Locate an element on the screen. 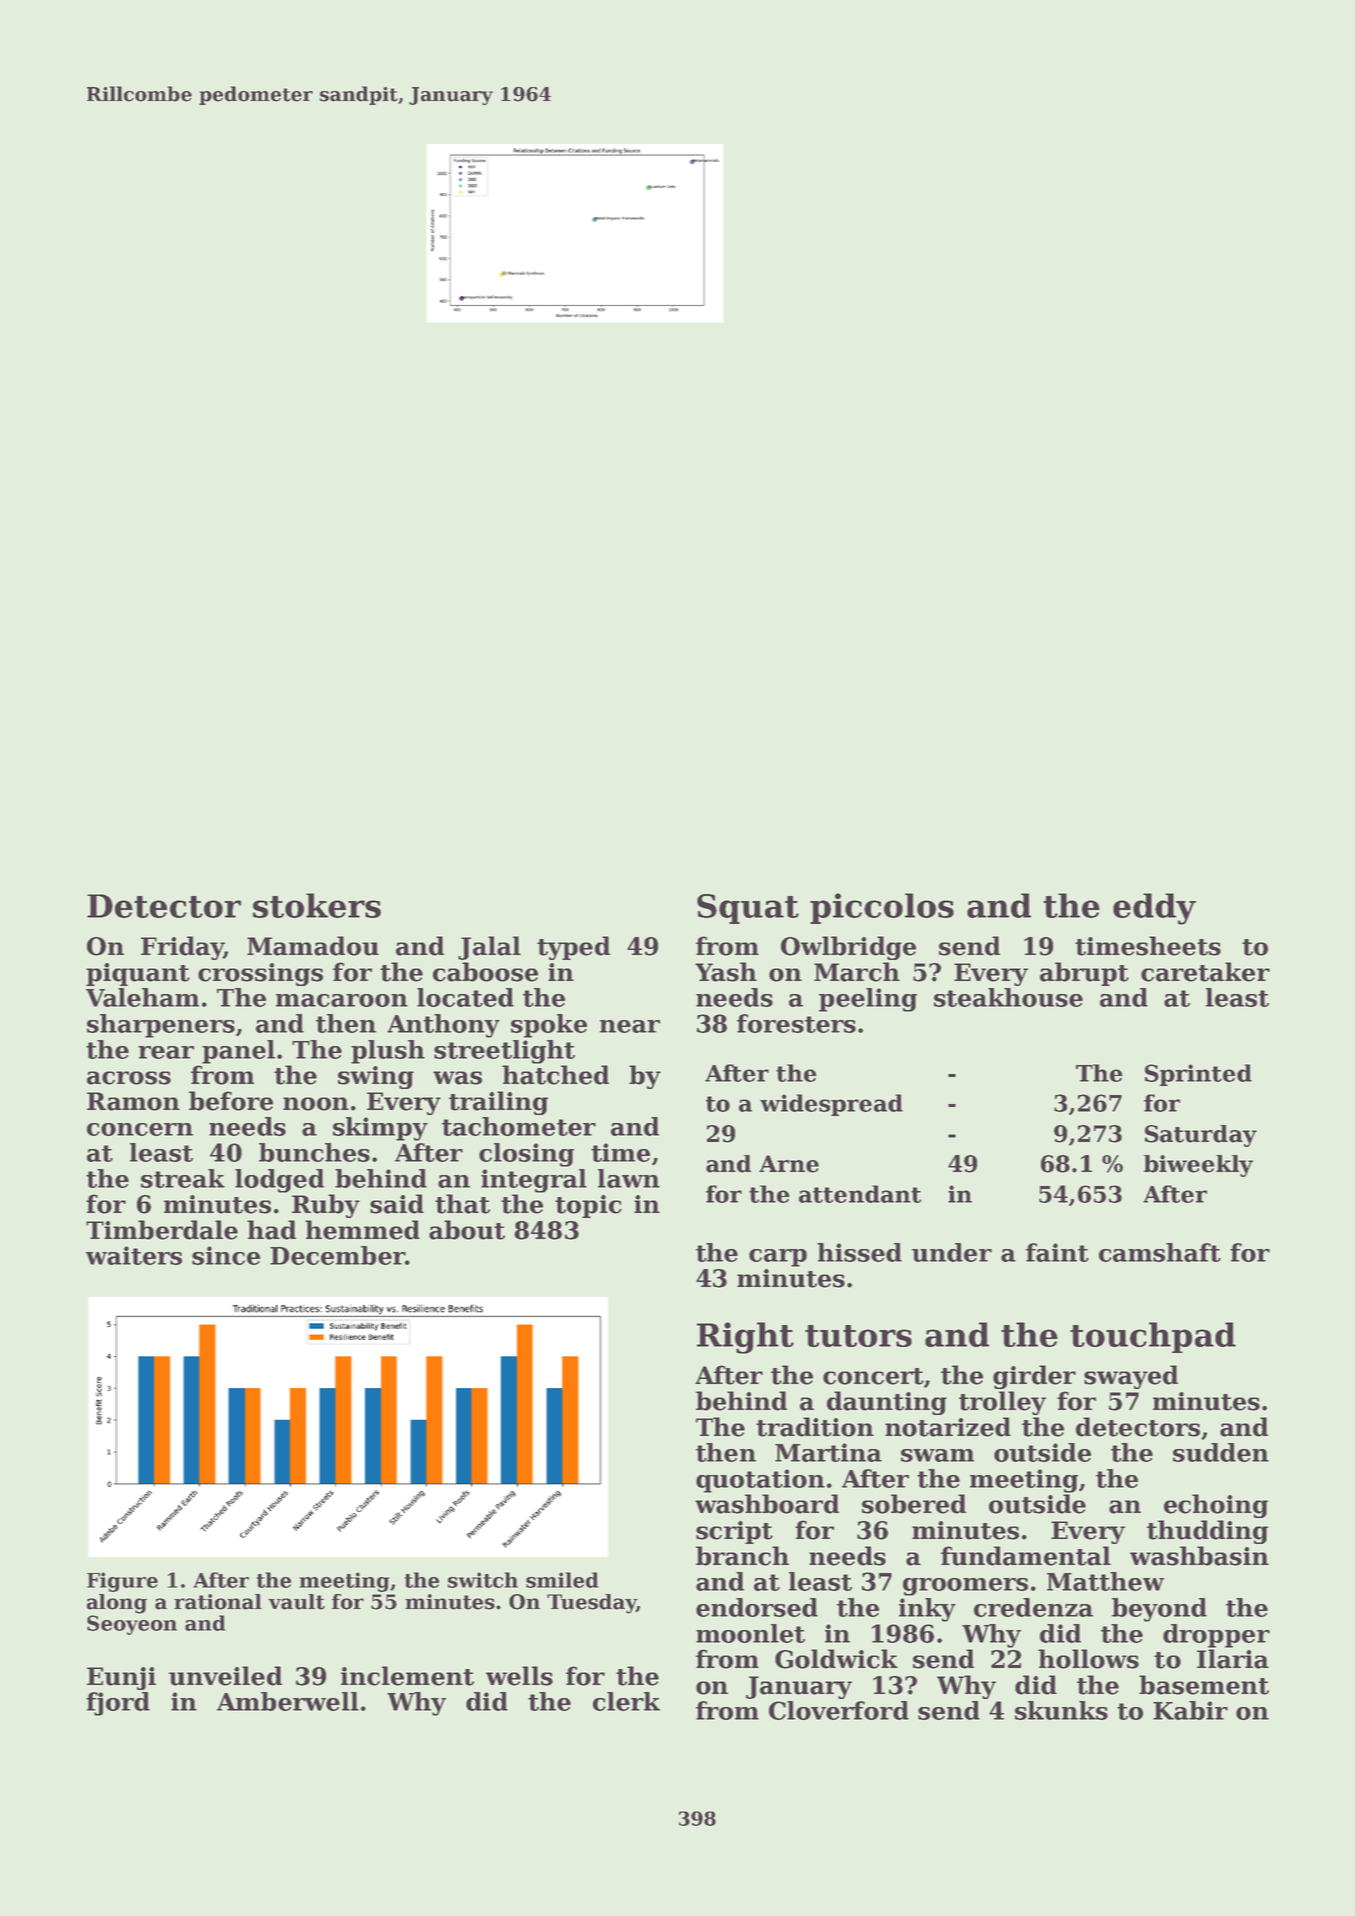 The height and width of the screenshot is (1916, 1355). typed is located at coordinates (573, 948).
